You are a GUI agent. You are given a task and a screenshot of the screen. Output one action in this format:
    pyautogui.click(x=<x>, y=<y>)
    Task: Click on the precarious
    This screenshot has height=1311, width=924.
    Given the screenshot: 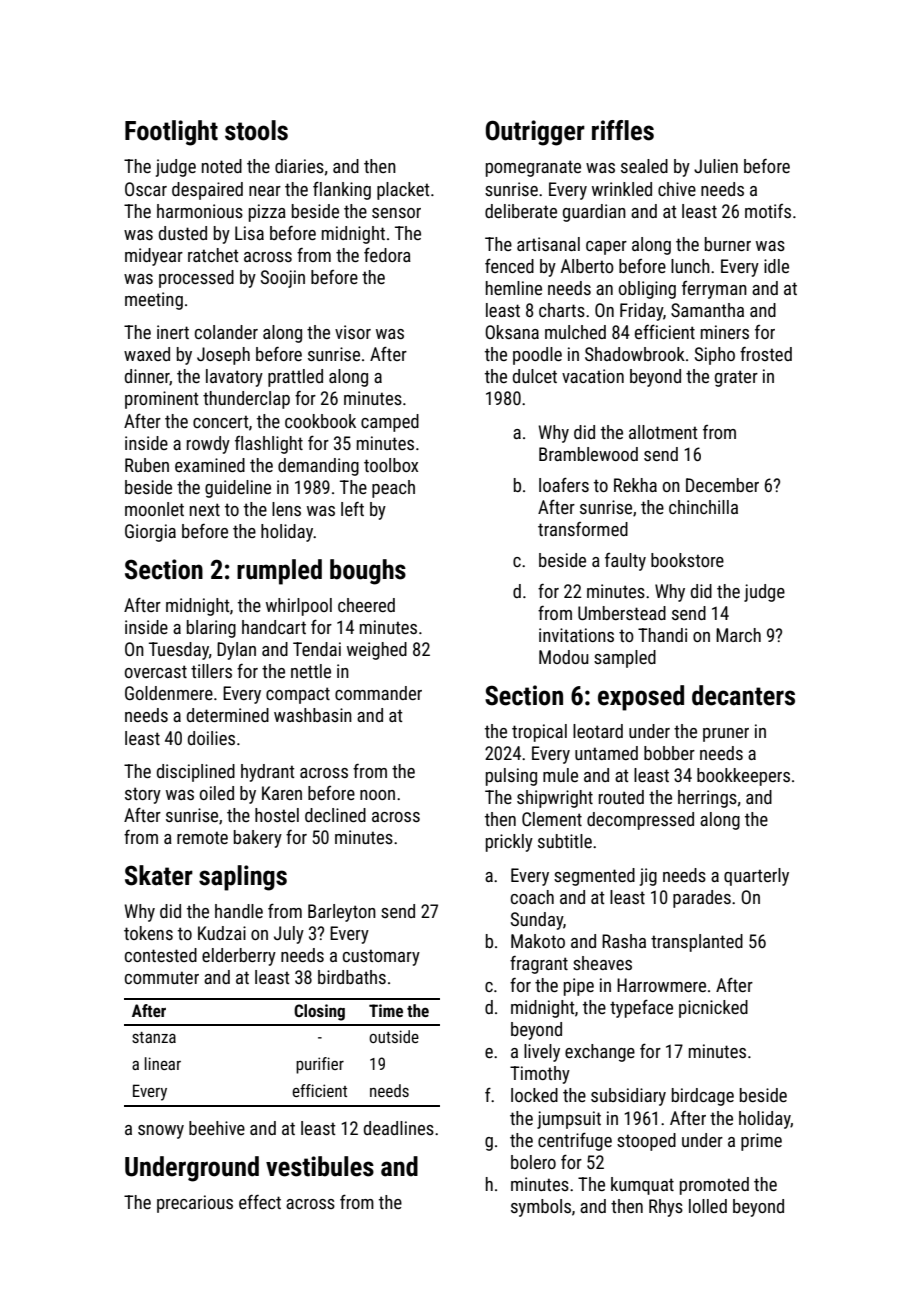 What is the action you would take?
    pyautogui.click(x=195, y=1204)
